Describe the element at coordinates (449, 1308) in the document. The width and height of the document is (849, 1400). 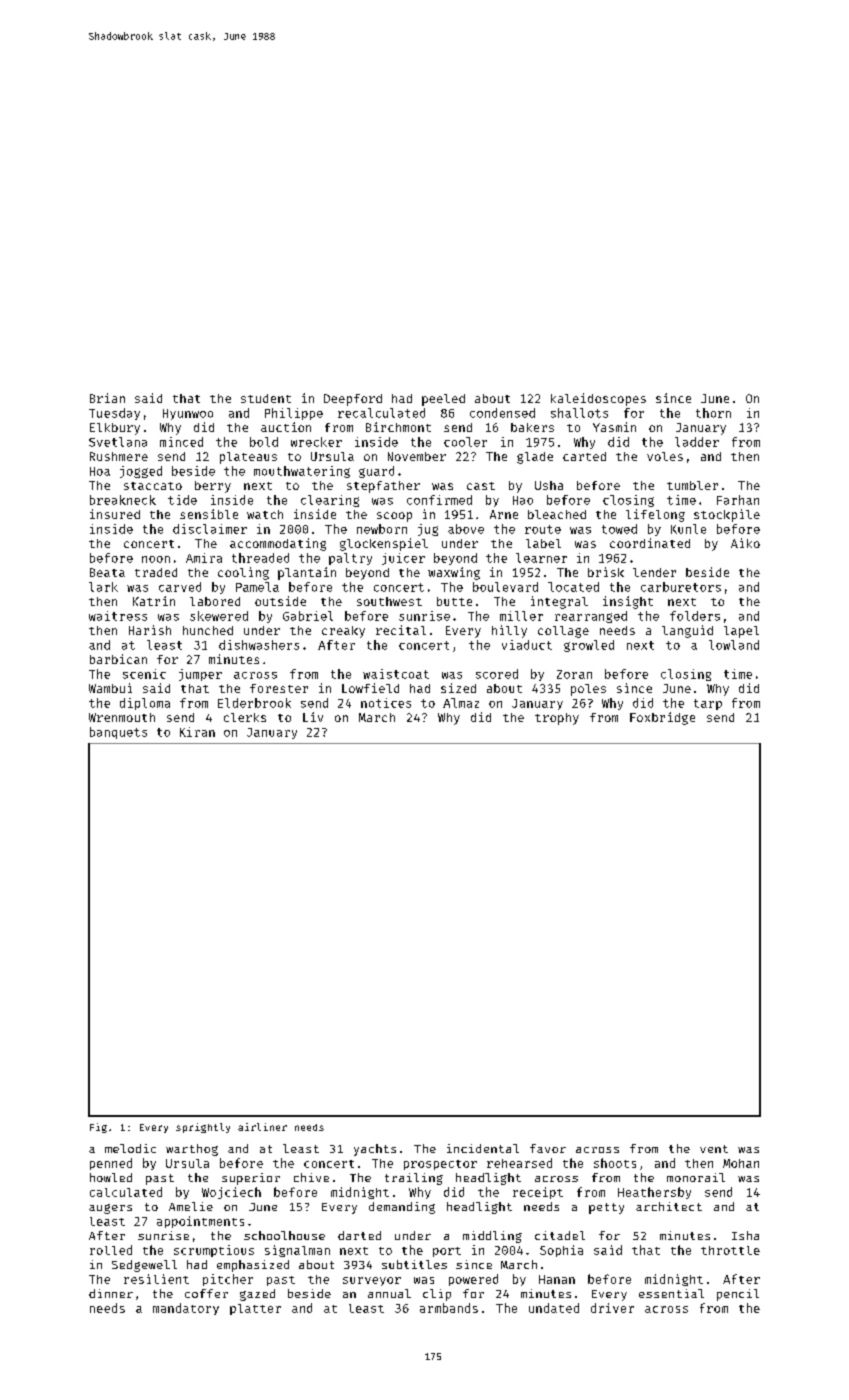
I see `armbands` at that location.
